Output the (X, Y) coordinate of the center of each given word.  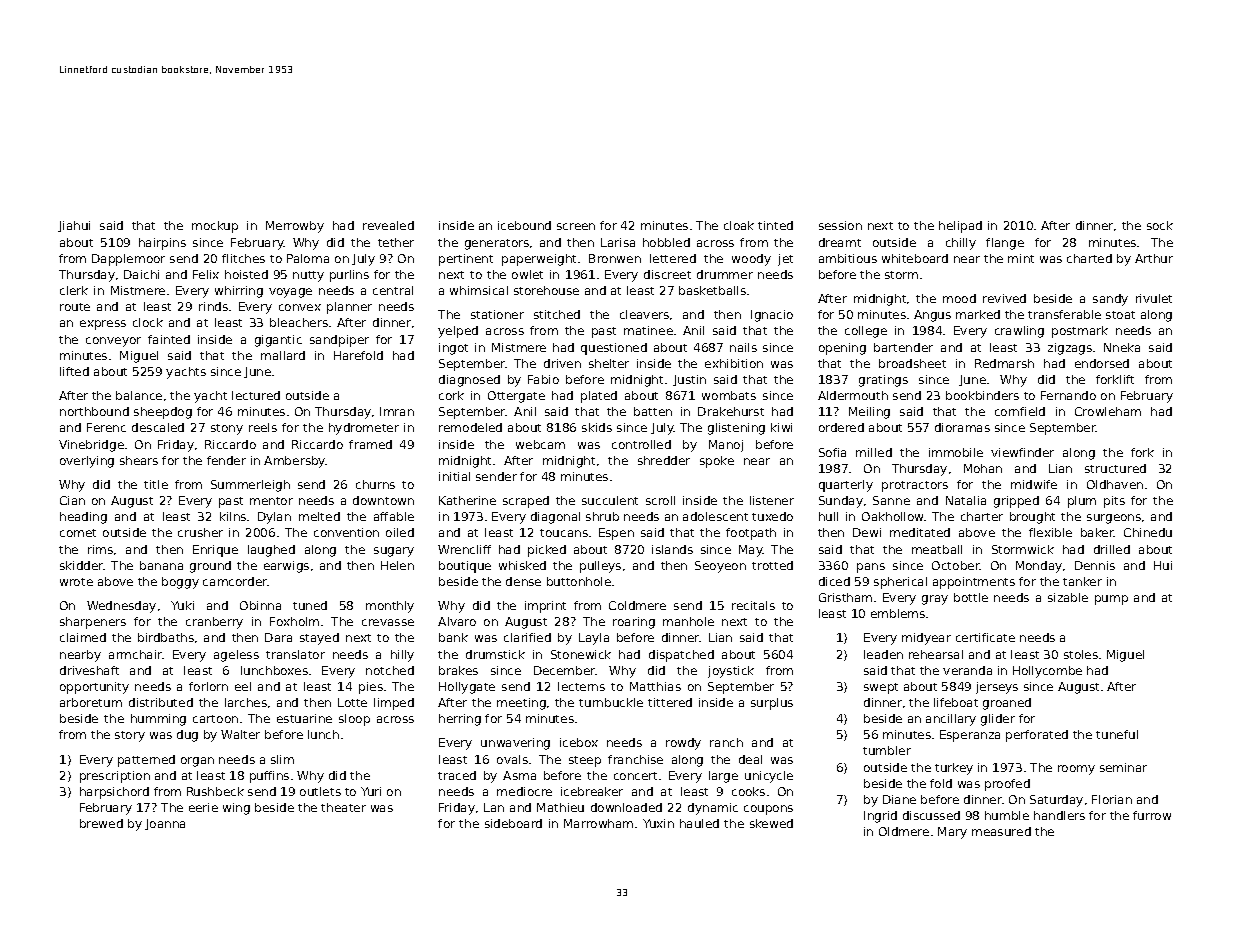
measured (1001, 831)
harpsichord (114, 793)
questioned (614, 349)
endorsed (1102, 363)
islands (672, 549)
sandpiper (339, 341)
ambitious (848, 258)
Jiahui (74, 226)
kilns (233, 516)
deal (750, 759)
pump (1111, 600)
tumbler (887, 750)
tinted (775, 225)
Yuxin (658, 823)
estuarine (304, 718)
